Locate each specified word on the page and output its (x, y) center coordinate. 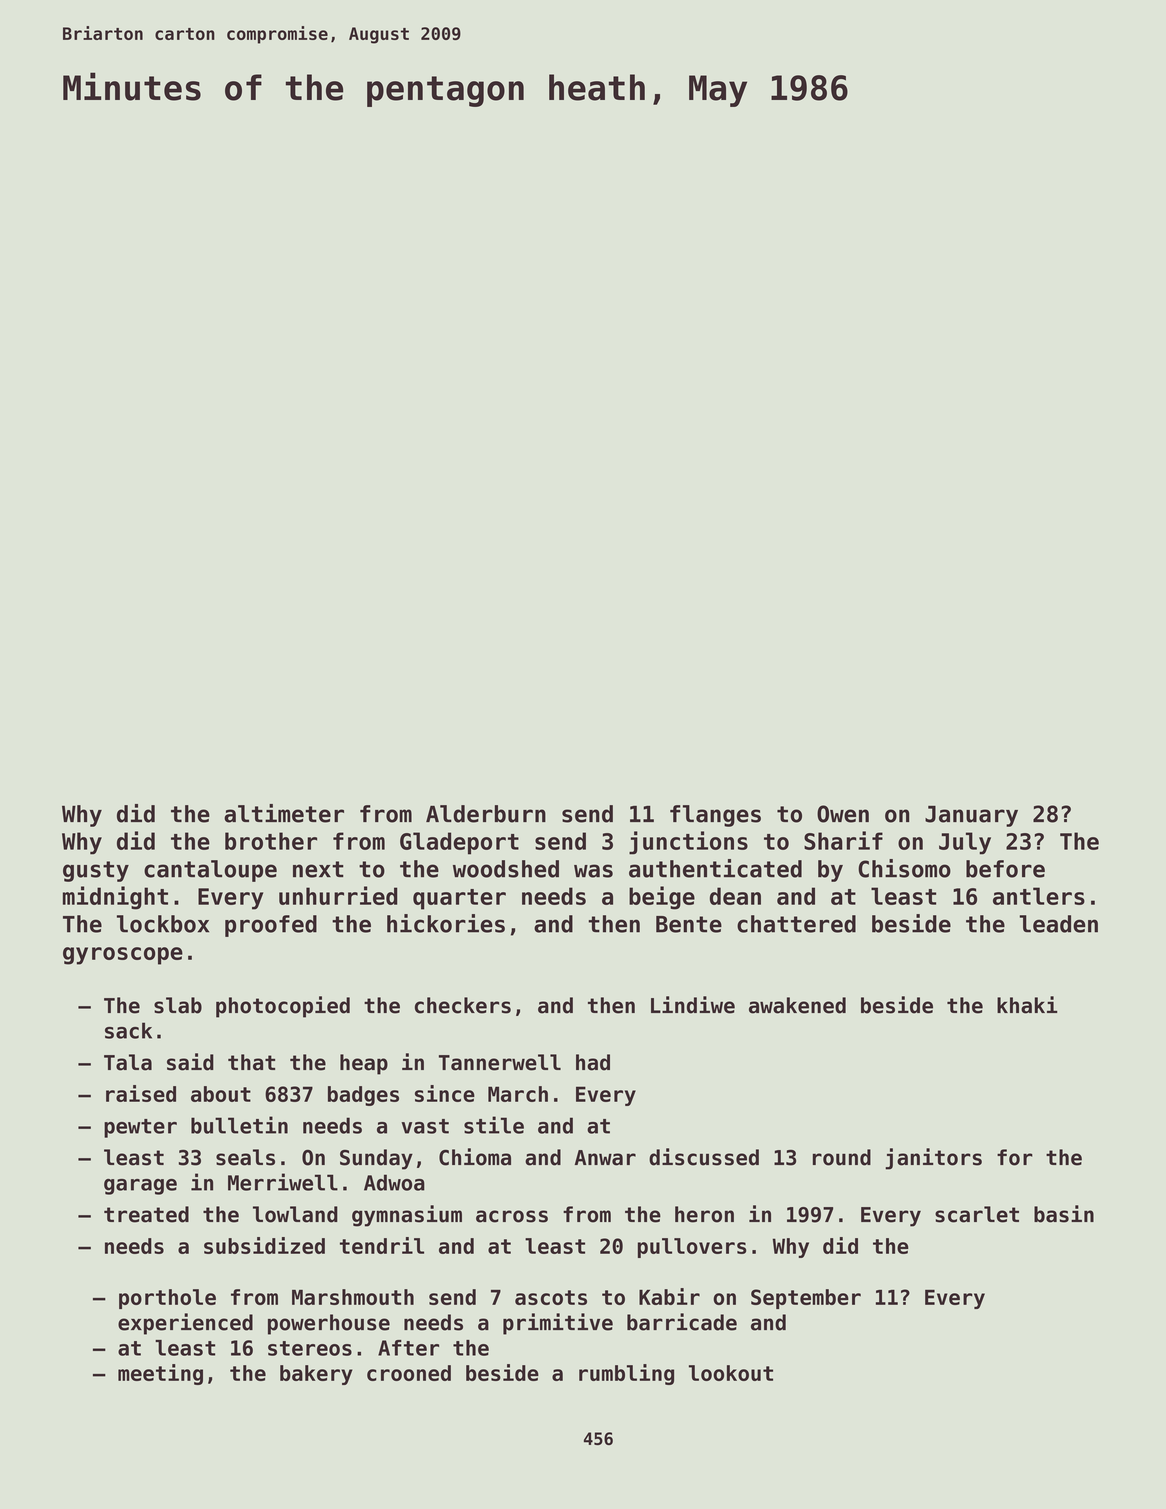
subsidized (264, 1245)
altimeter (284, 813)
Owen (843, 814)
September (806, 1299)
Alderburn (486, 814)
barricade (682, 1322)
